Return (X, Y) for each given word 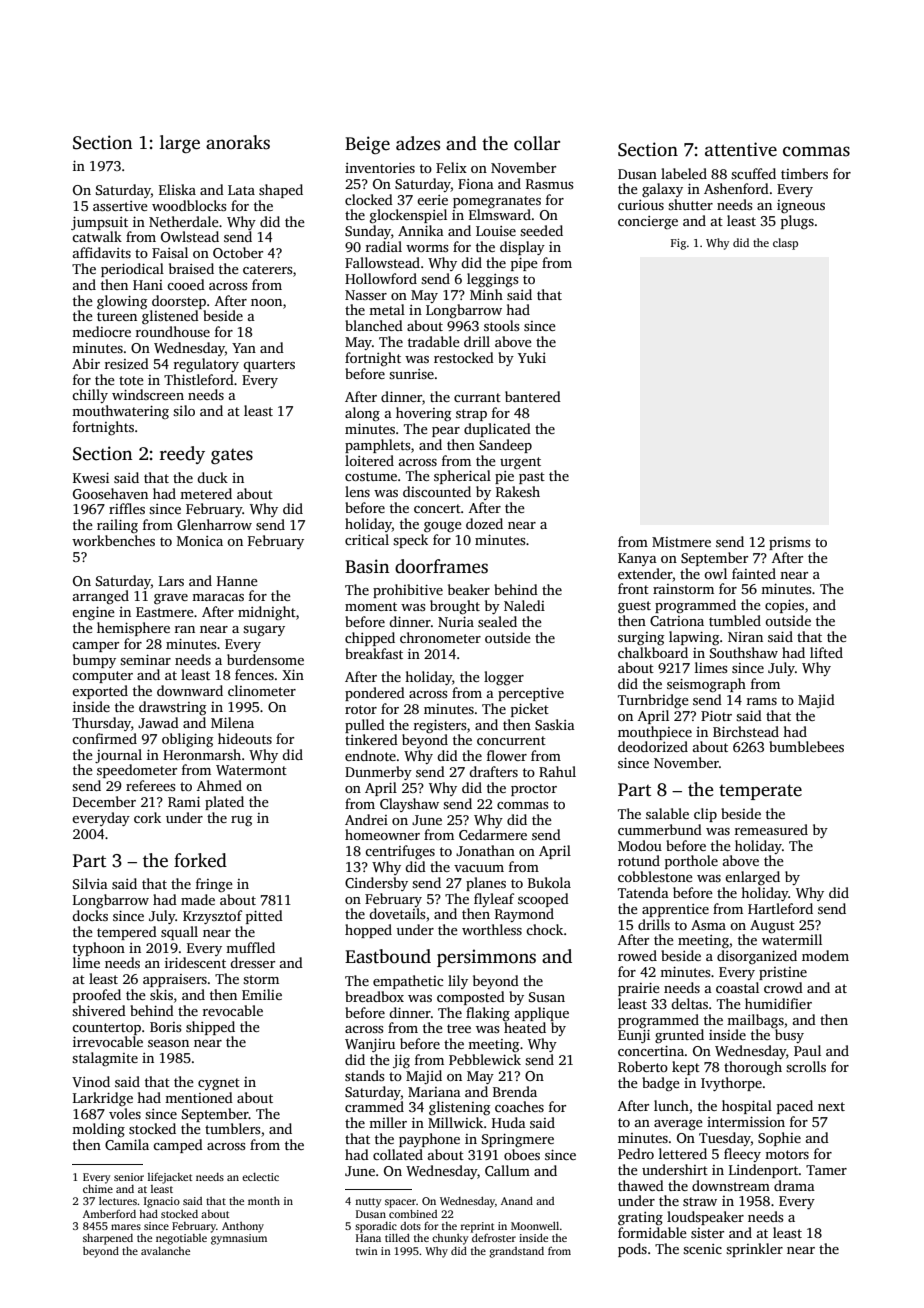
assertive (120, 206)
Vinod (91, 1081)
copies (784, 606)
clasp (785, 244)
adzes (418, 143)
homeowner (382, 834)
